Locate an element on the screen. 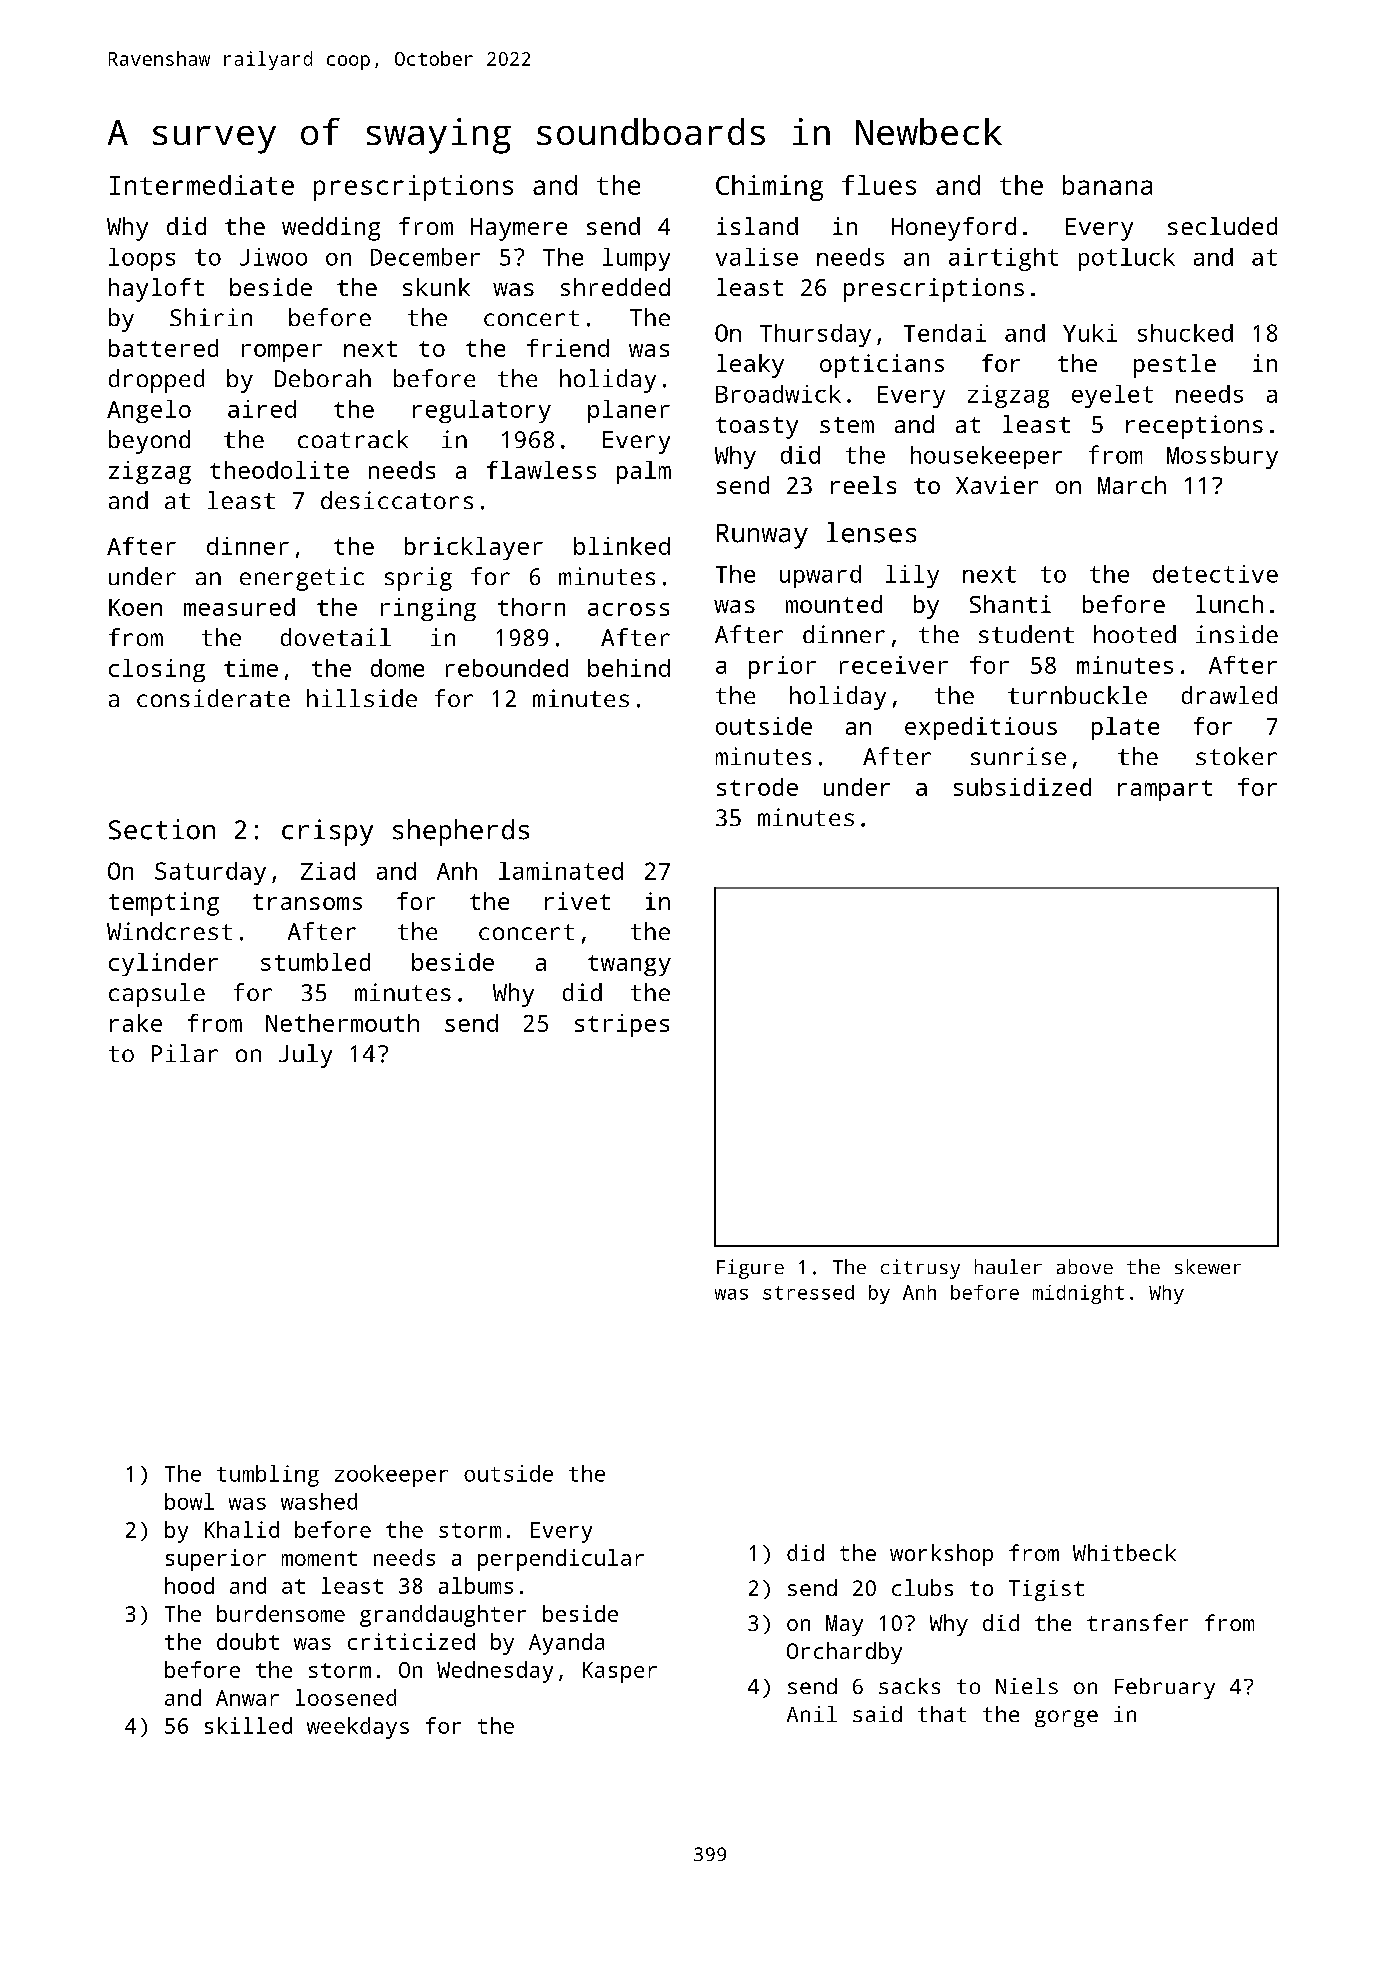  blinked is located at coordinates (622, 546).
